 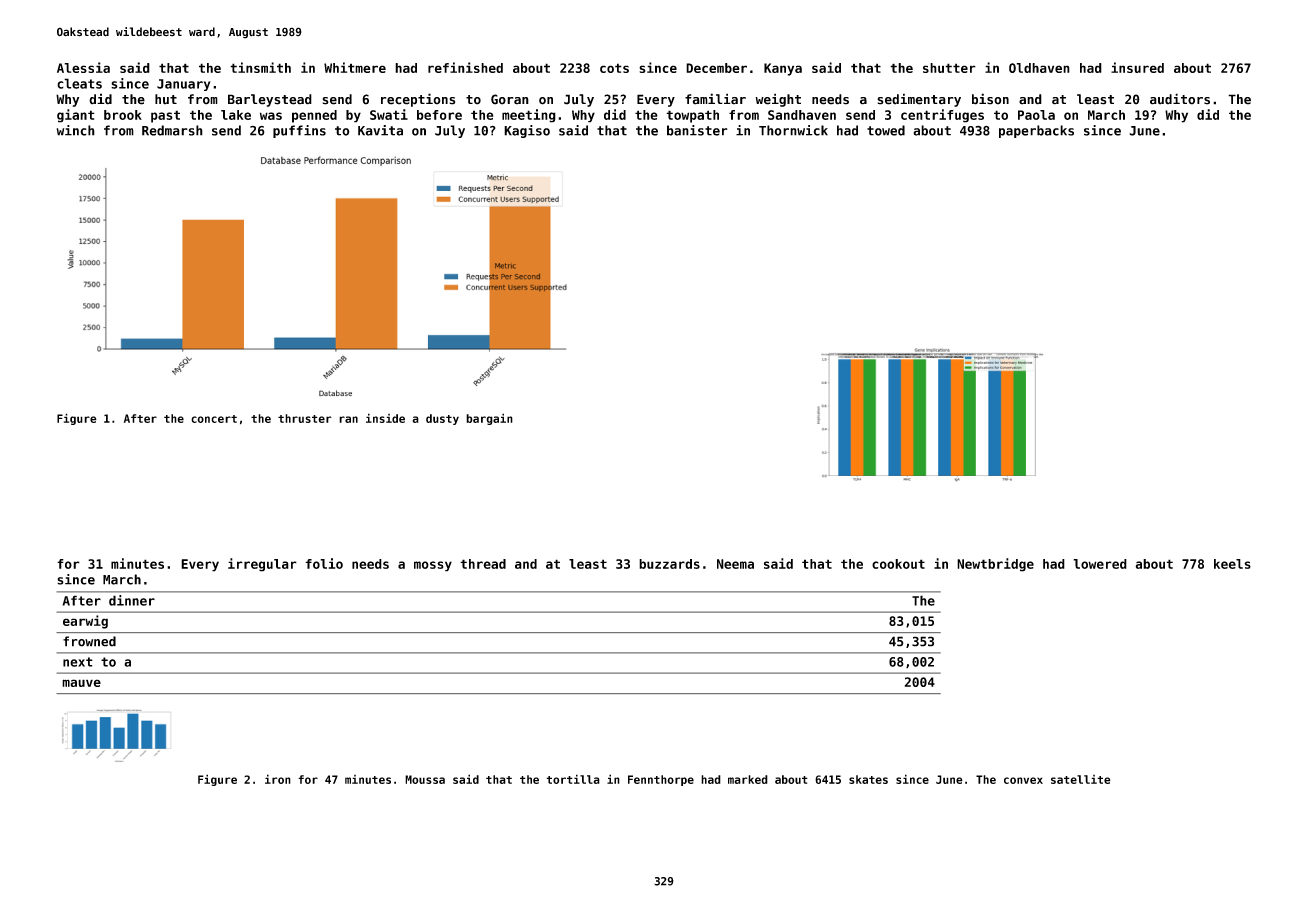 What do you see at coordinates (1180, 99) in the screenshot?
I see `auditors` at bounding box center [1180, 99].
